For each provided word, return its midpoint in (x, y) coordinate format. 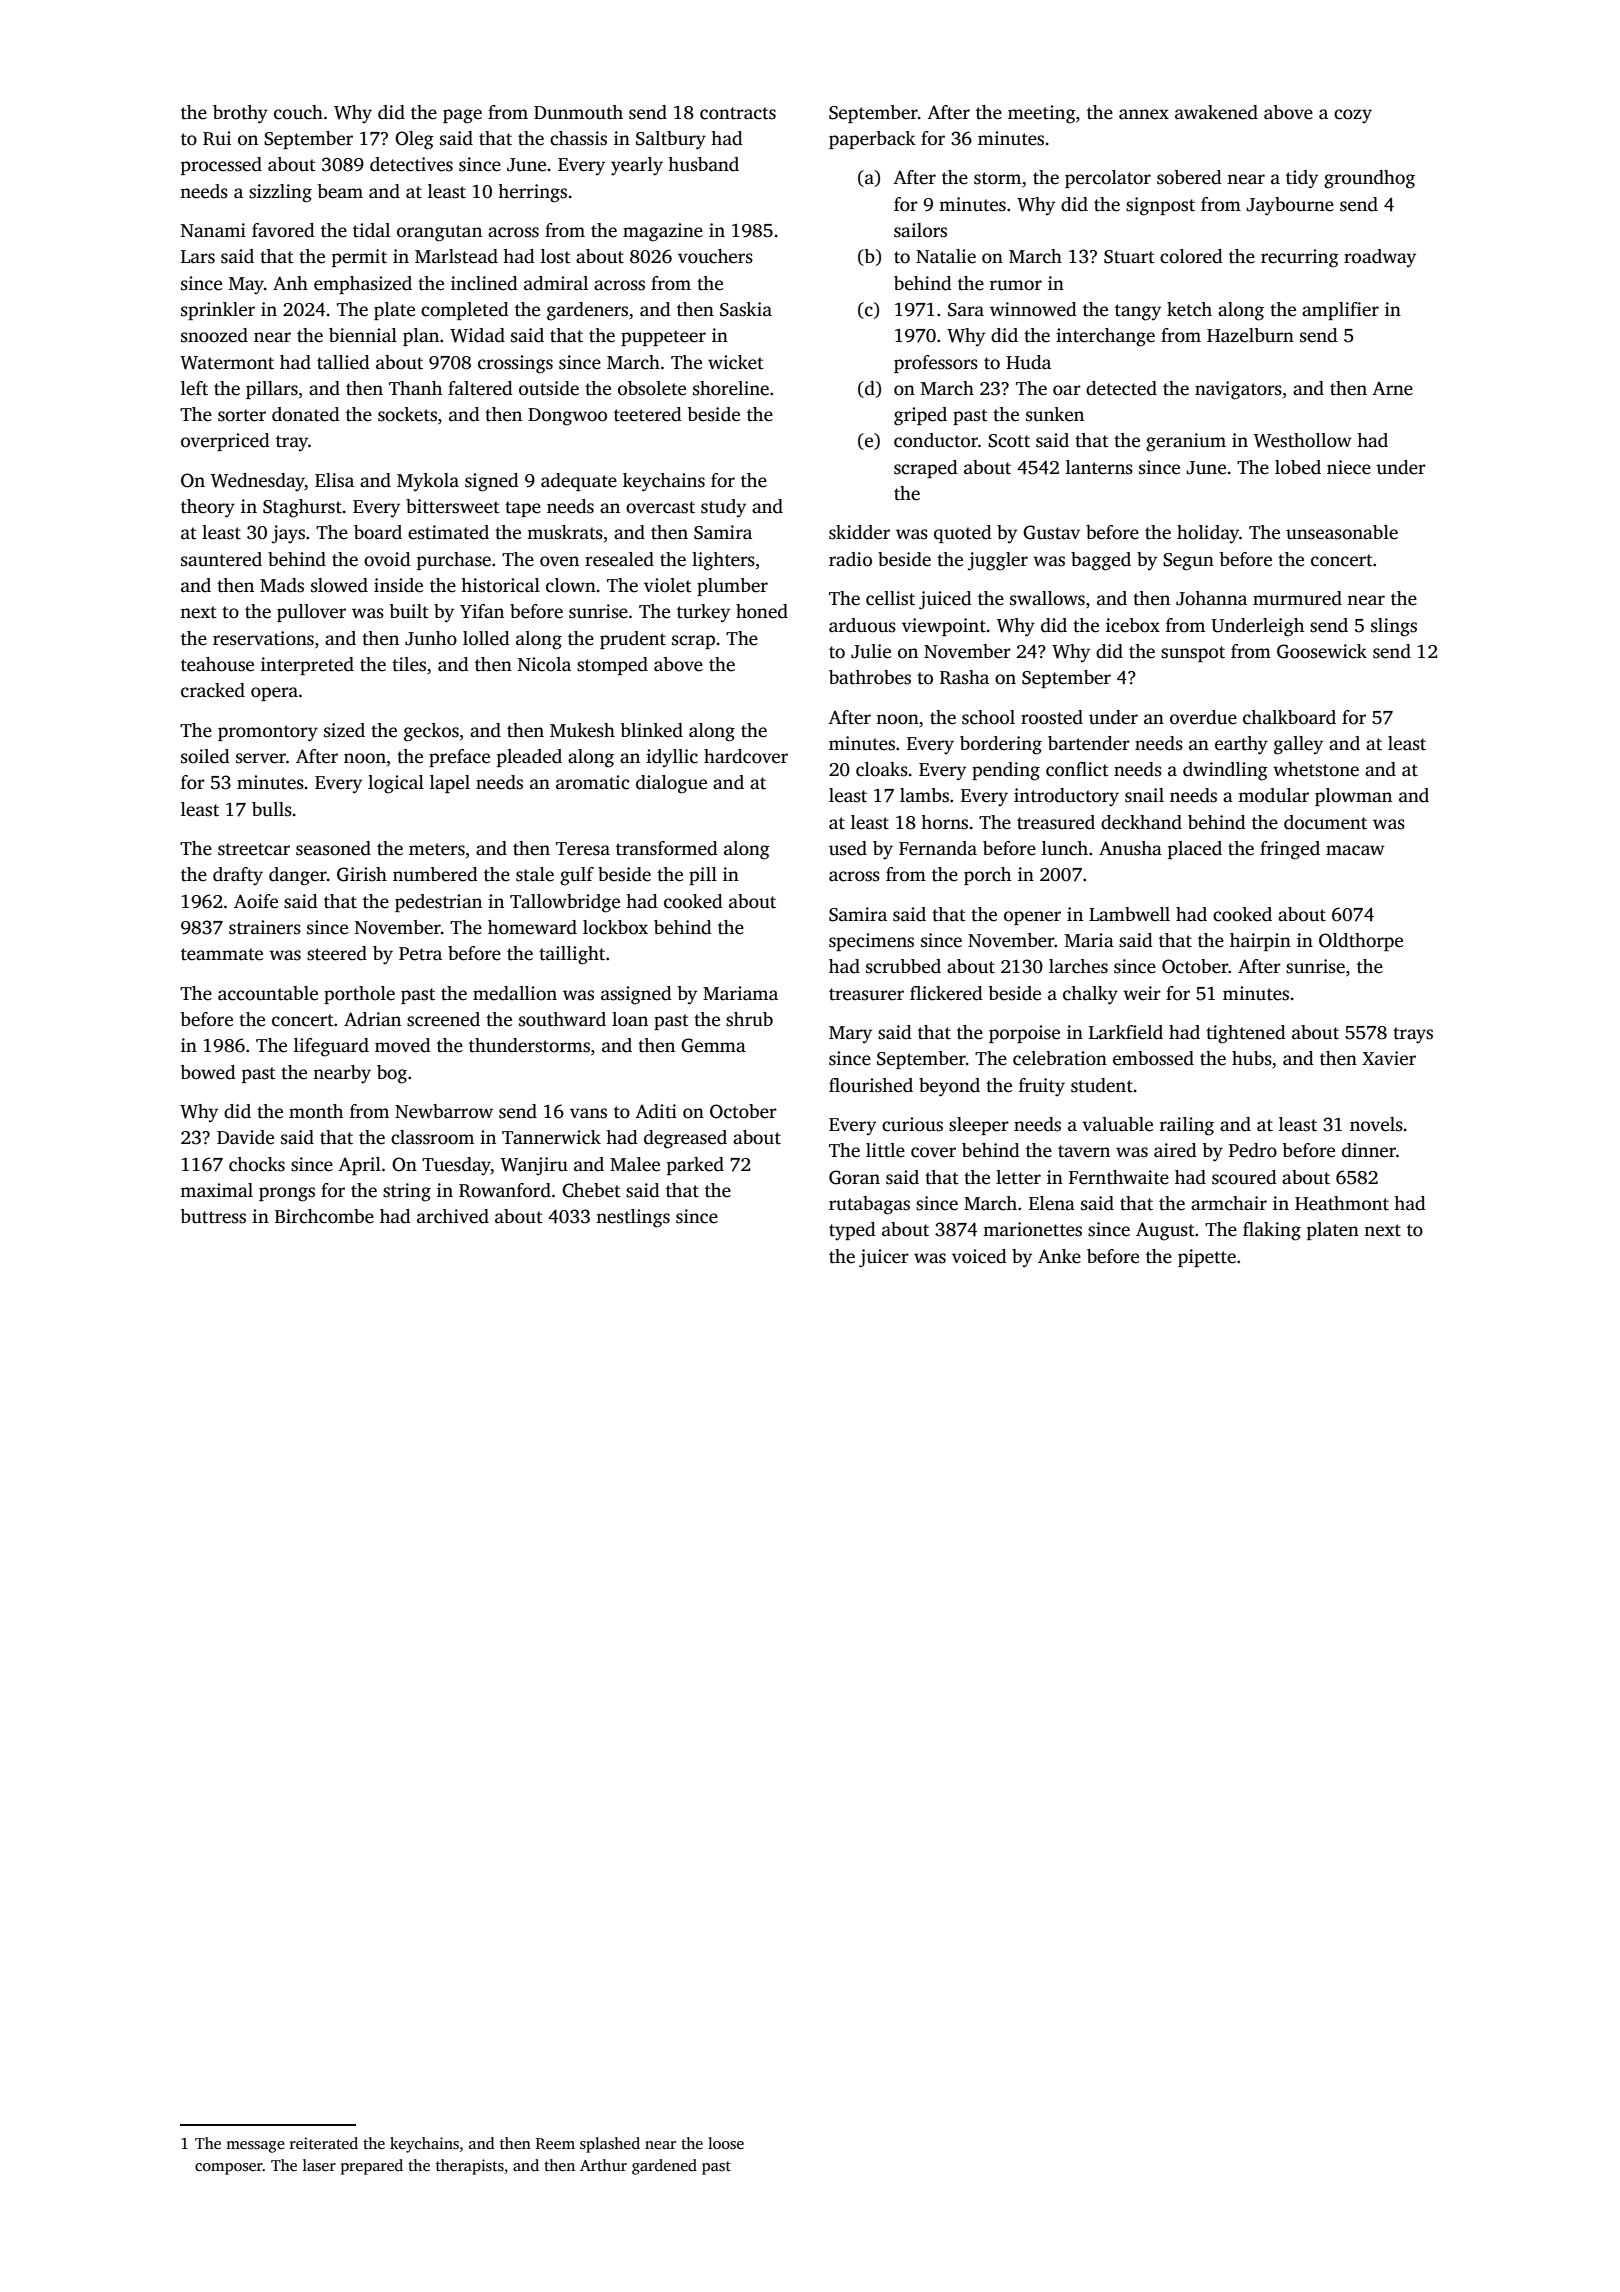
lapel (450, 784)
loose (726, 2143)
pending (1006, 771)
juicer (884, 1258)
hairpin (1260, 942)
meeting (1042, 114)
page (462, 116)
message (255, 2147)
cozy (1353, 116)
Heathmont (1342, 1203)
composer (229, 2169)
